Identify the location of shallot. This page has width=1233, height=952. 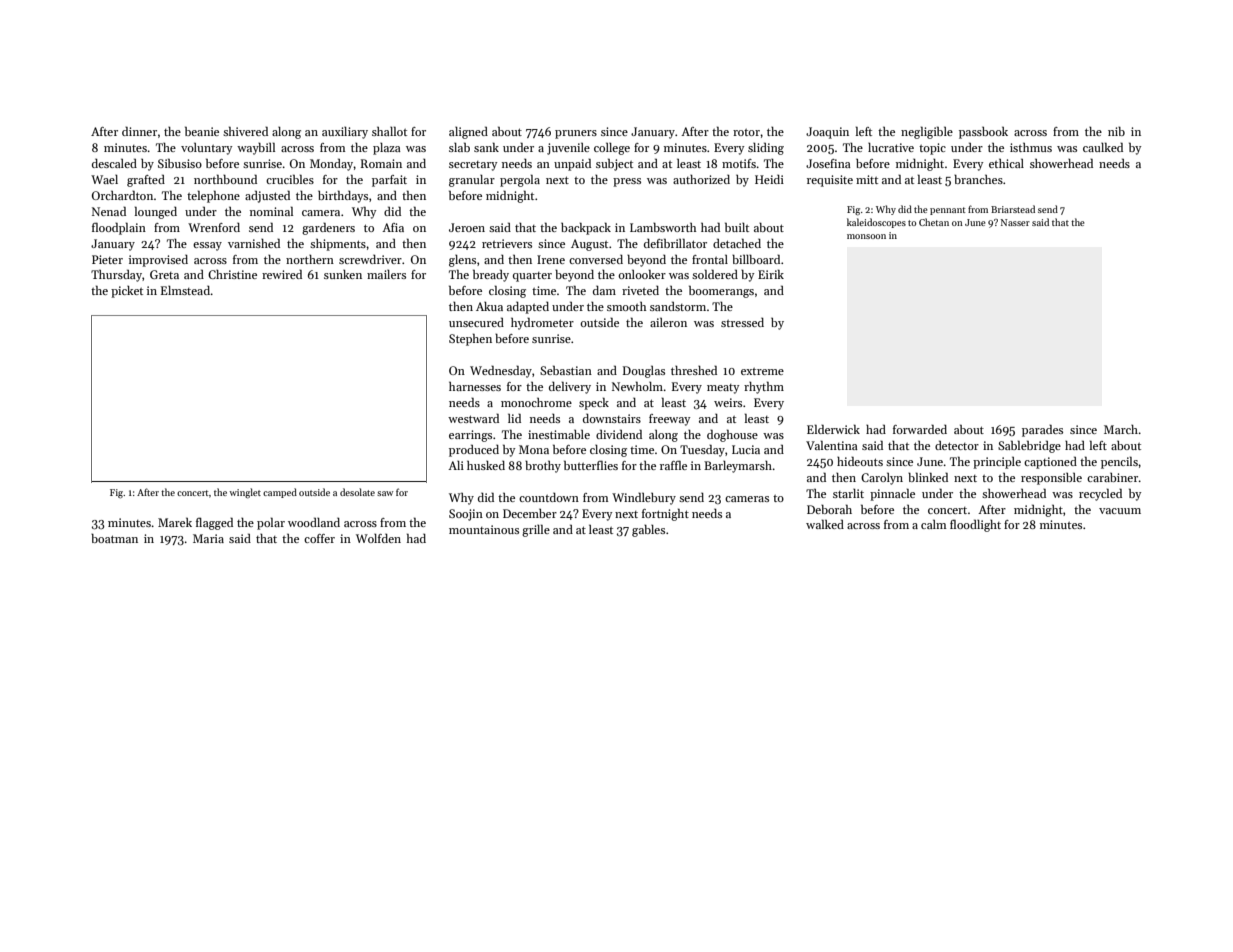
(389, 131).
